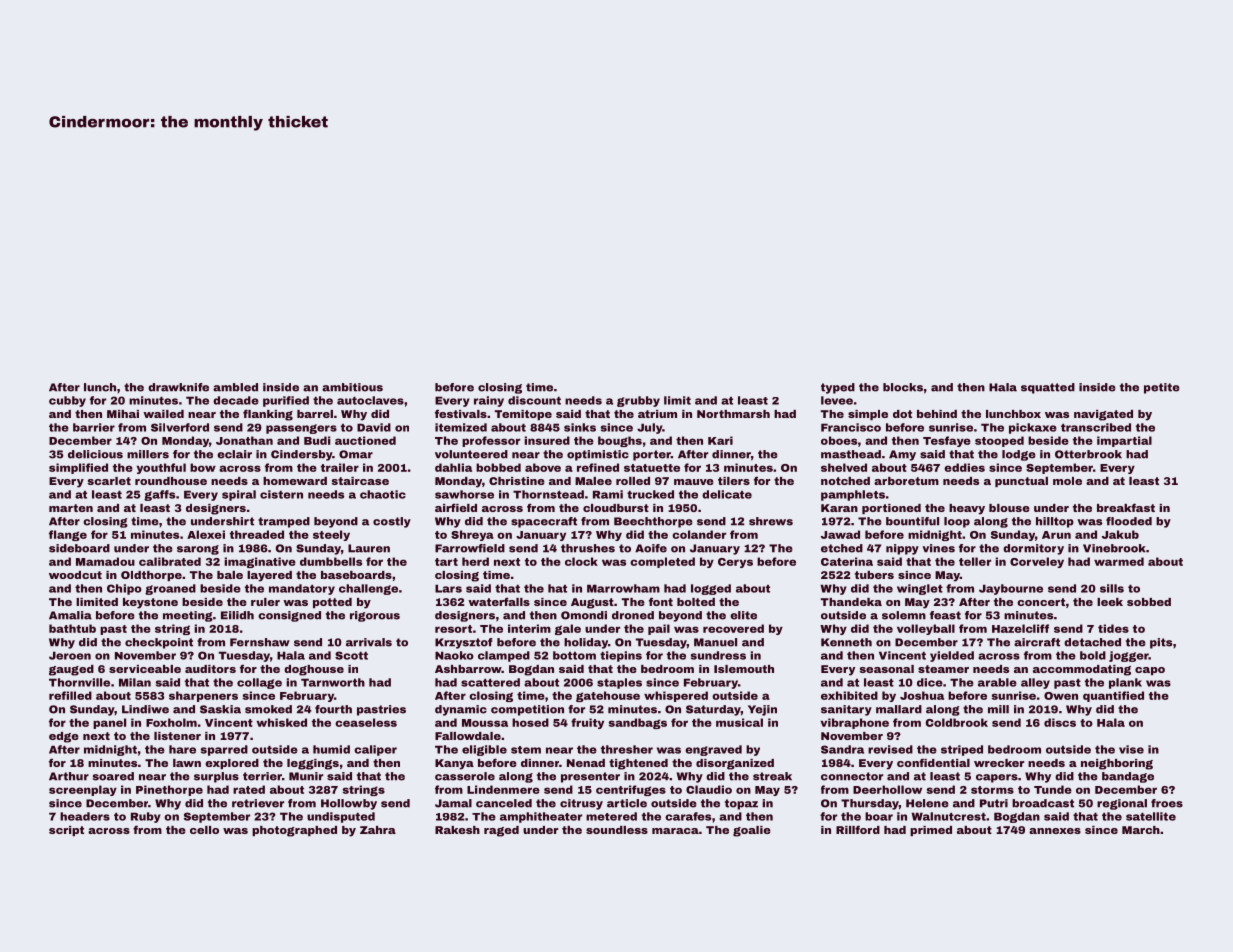  I want to click on arrivals, so click(369, 642).
